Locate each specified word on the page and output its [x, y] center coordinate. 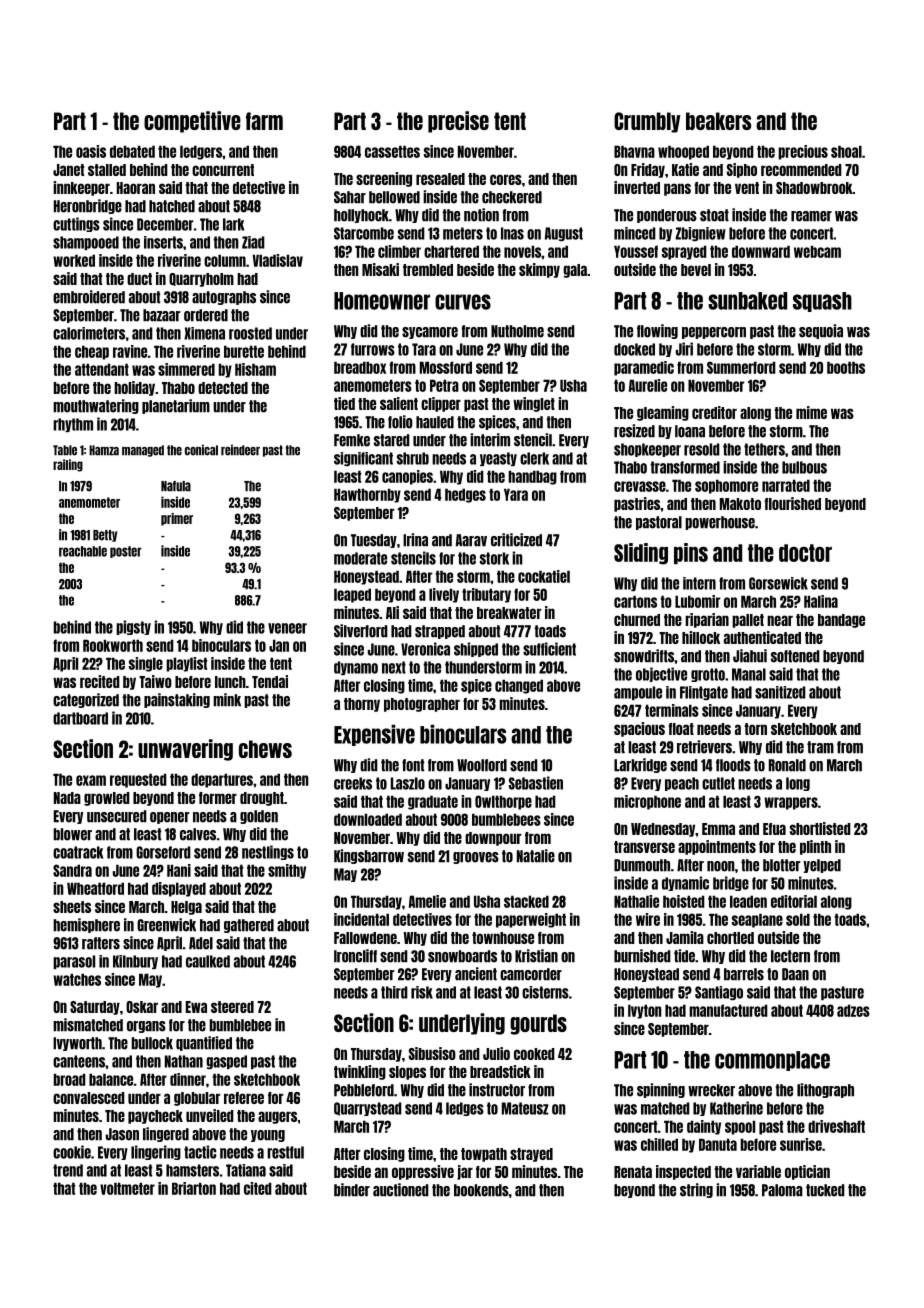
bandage [841, 621]
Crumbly [647, 122]
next [394, 667]
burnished [642, 956]
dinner [188, 1079]
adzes [853, 1010]
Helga [186, 908]
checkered [512, 197]
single [146, 664]
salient [399, 403]
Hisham [255, 369]
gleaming [663, 413]
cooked [534, 1054]
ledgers [201, 152]
